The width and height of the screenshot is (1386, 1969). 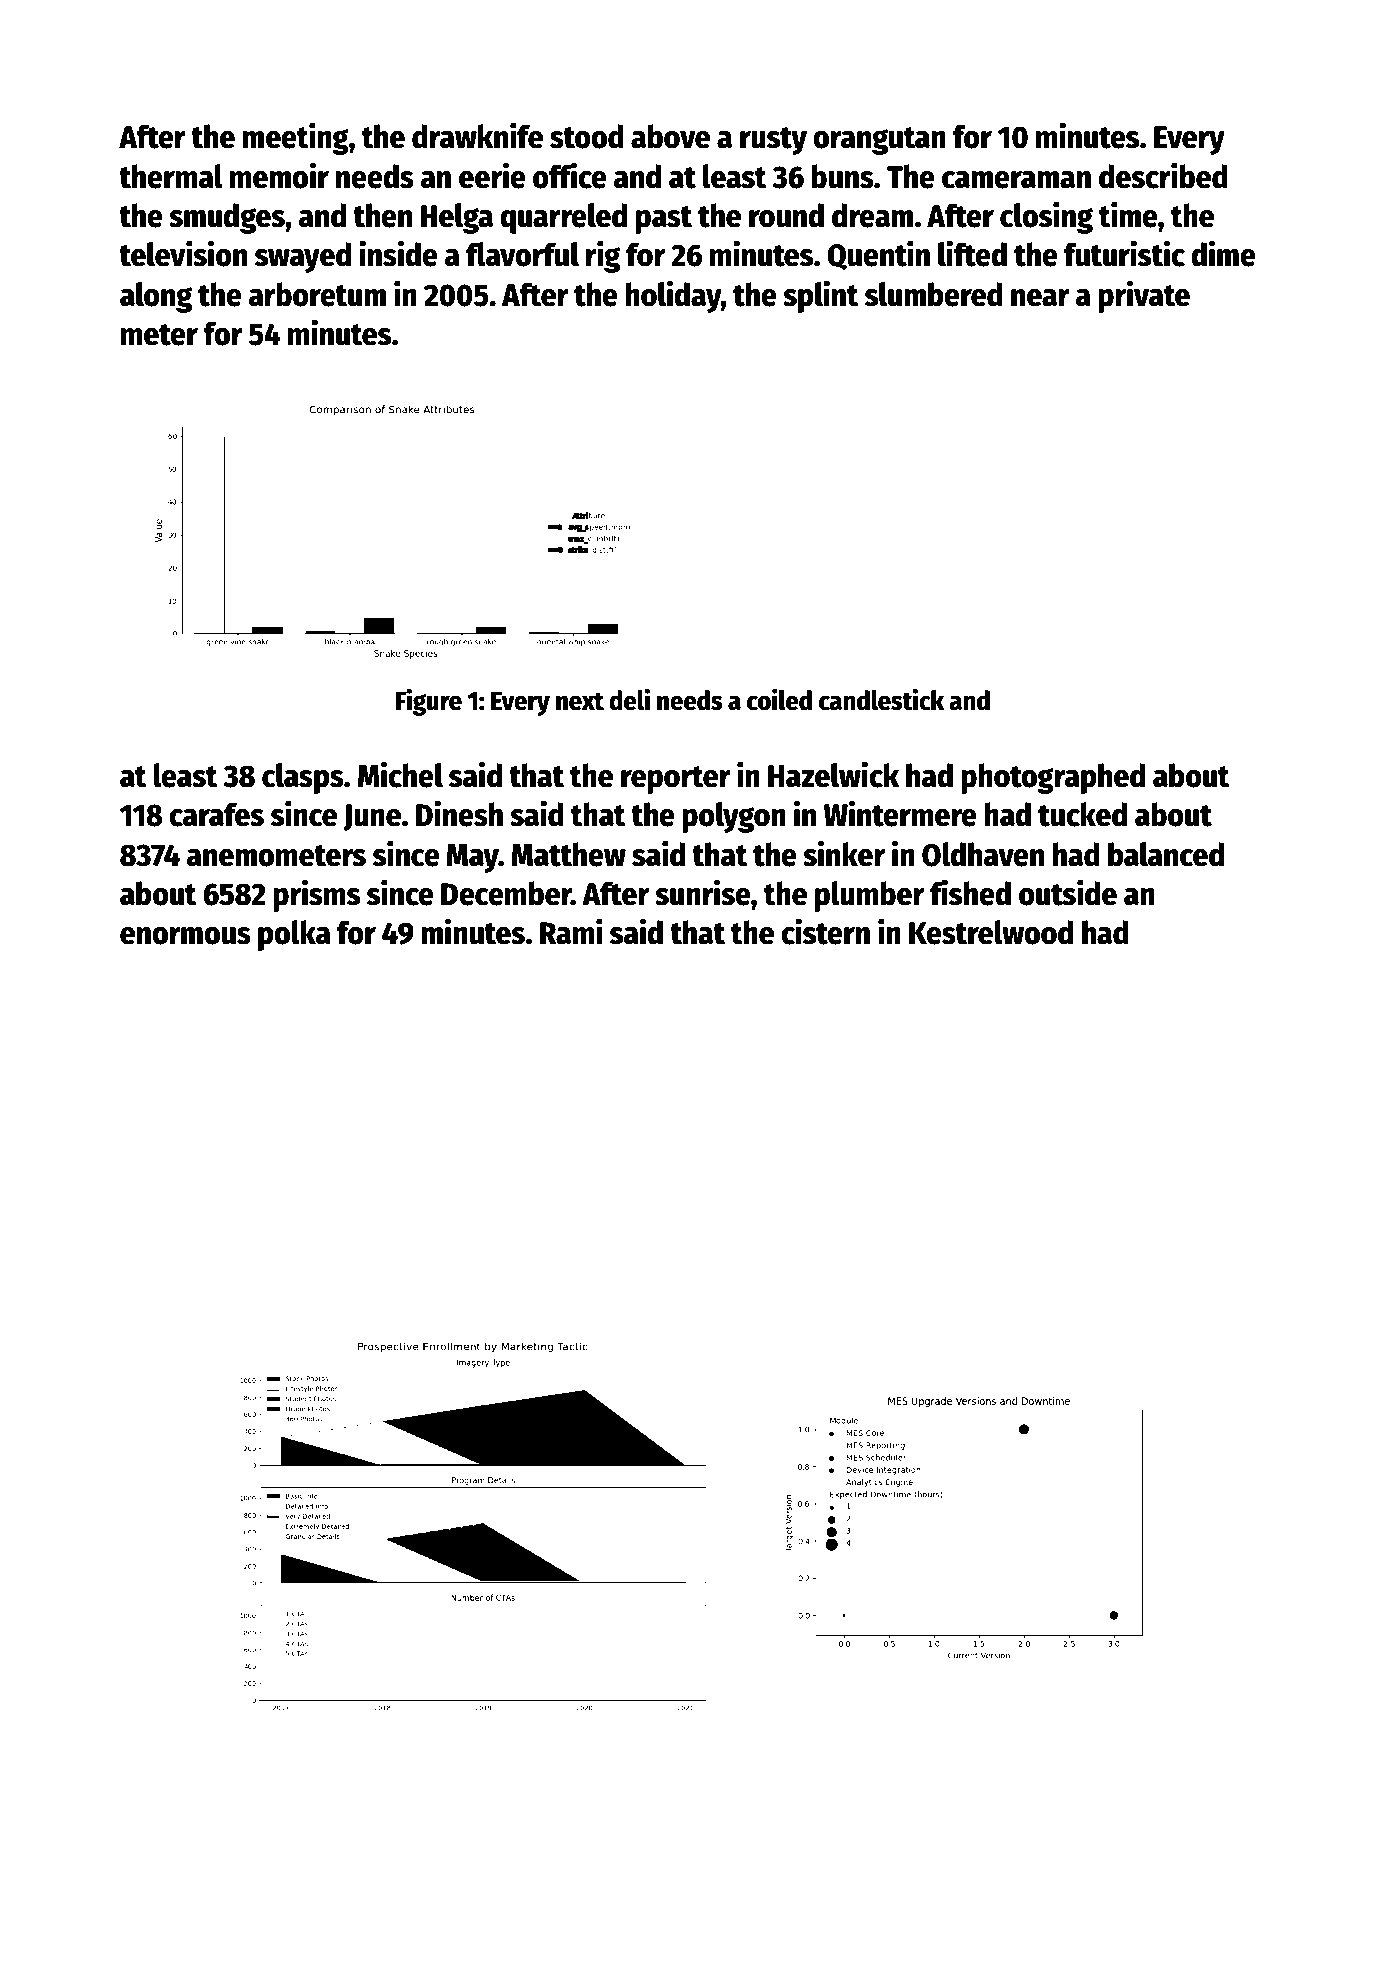 What do you see at coordinates (1163, 175) in the screenshot?
I see `described` at bounding box center [1163, 175].
